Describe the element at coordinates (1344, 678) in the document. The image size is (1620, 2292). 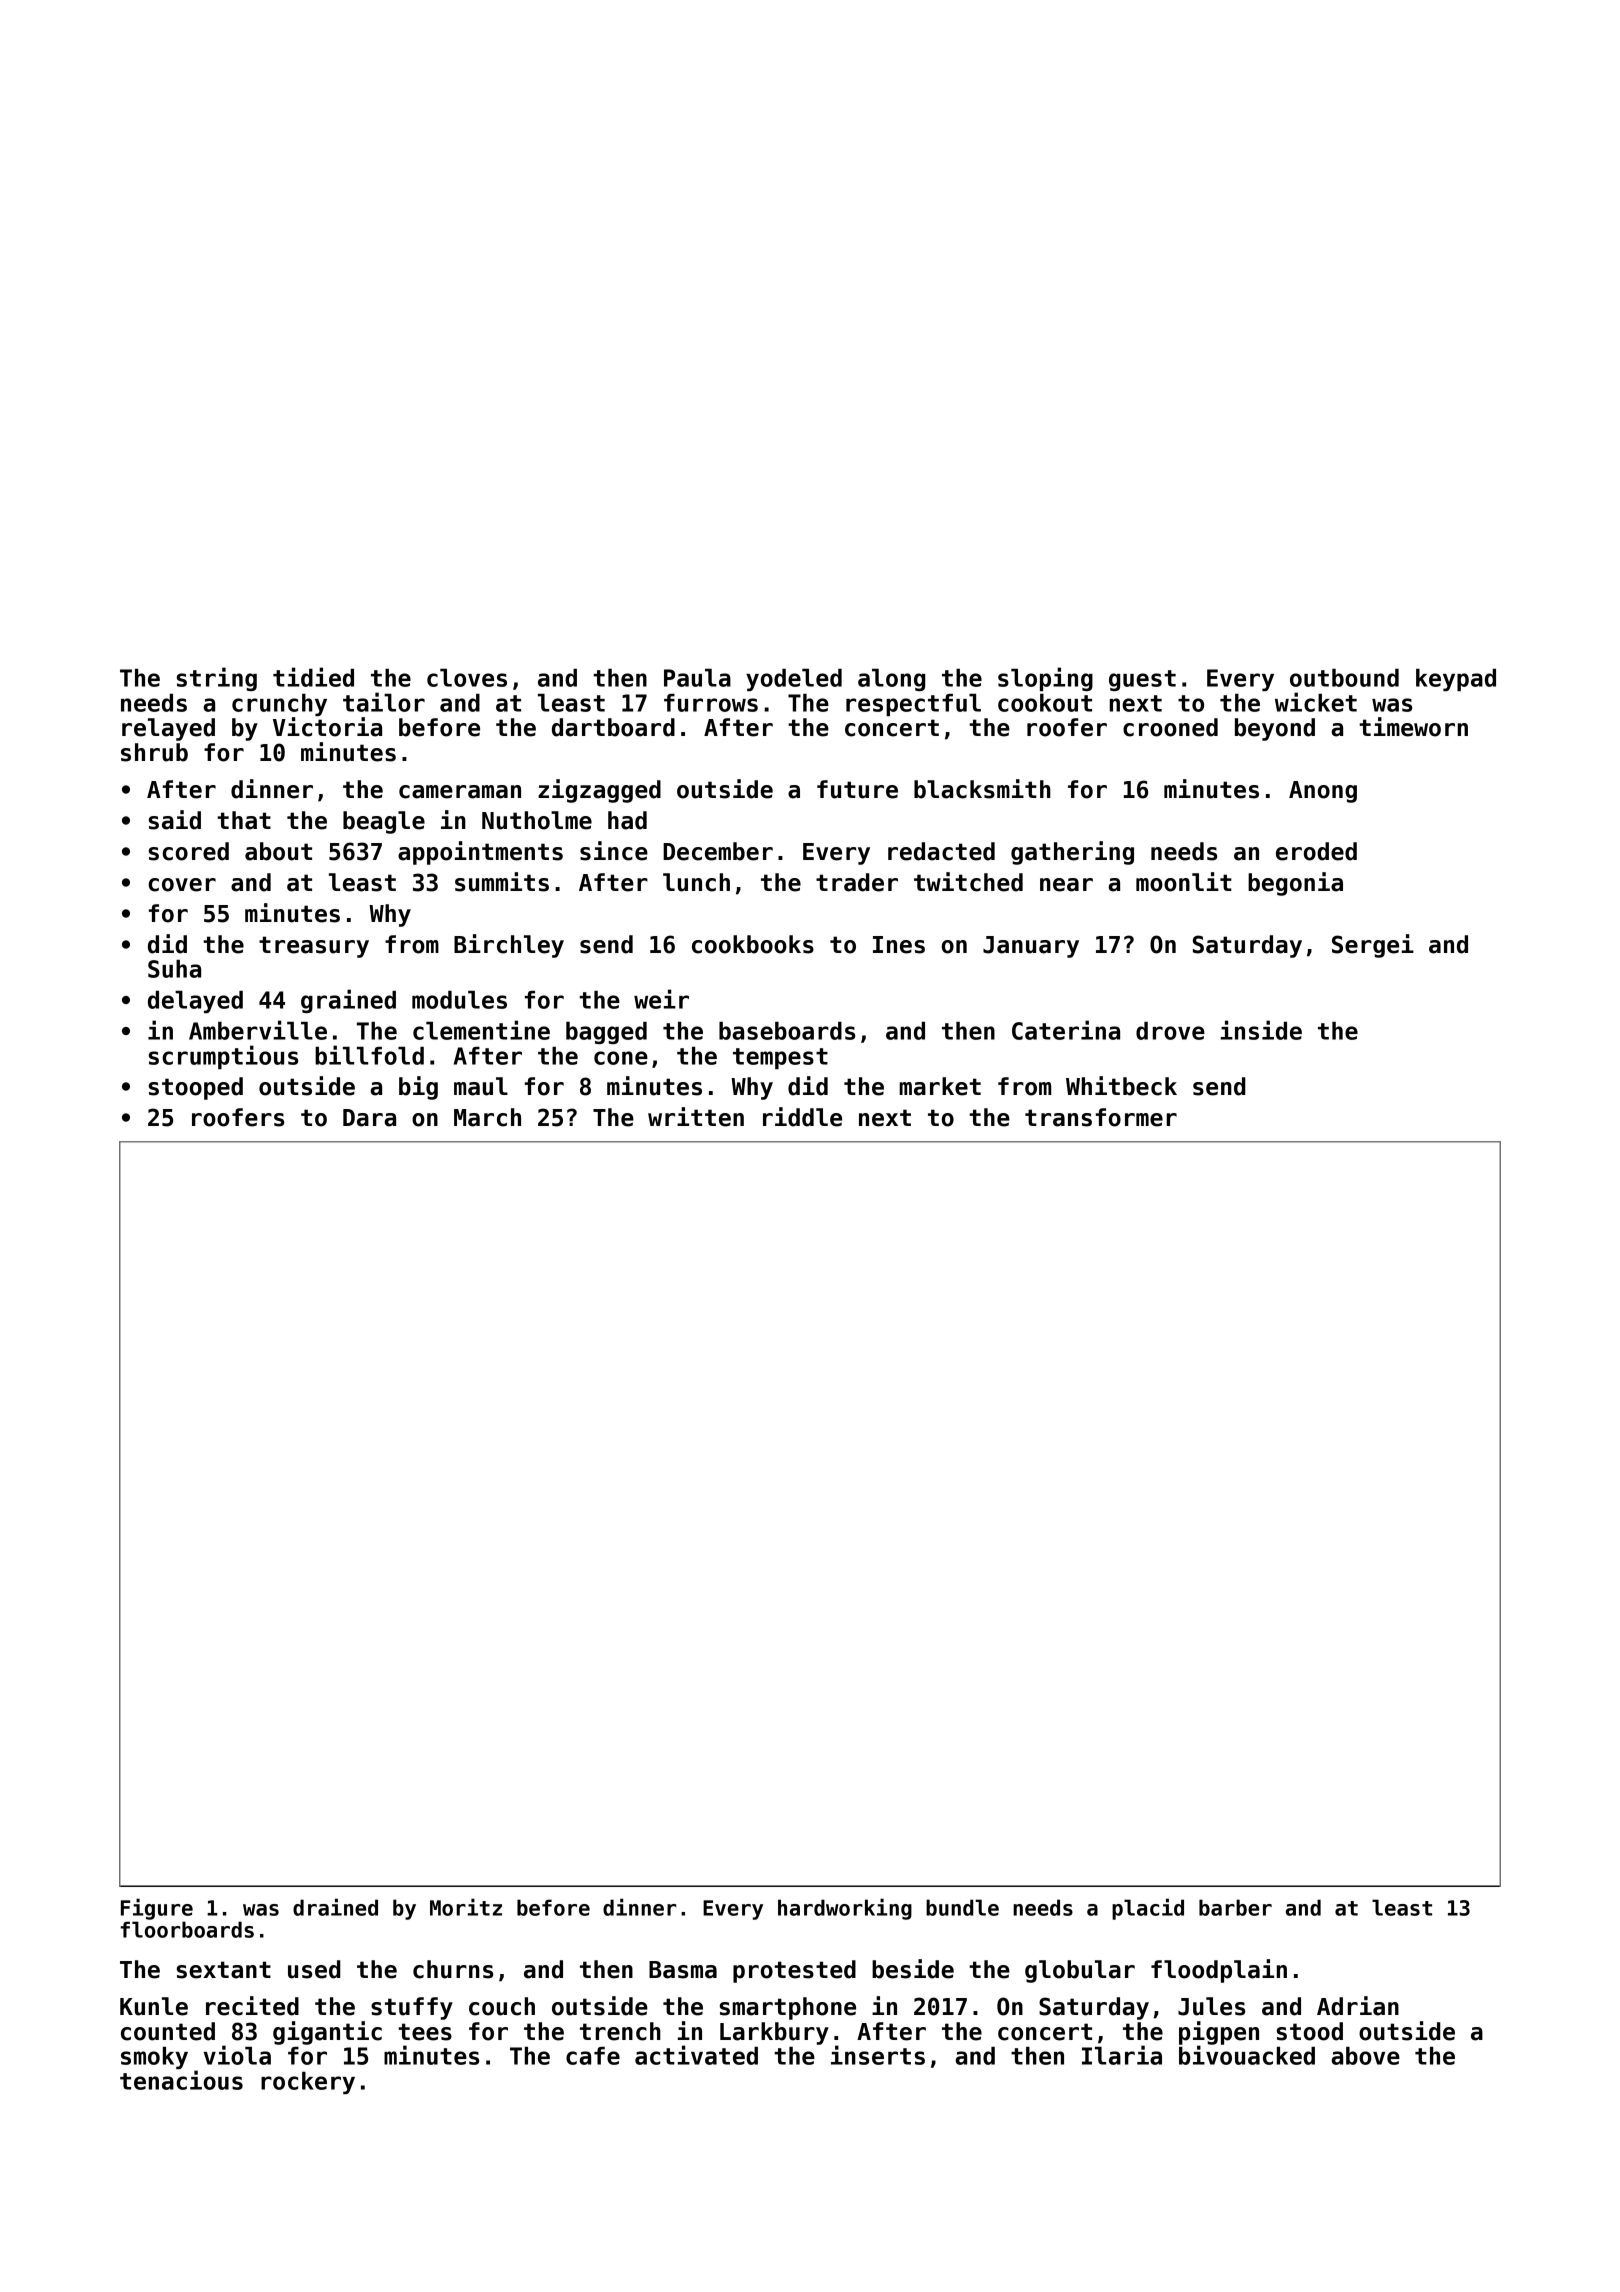
I see `outbound` at that location.
